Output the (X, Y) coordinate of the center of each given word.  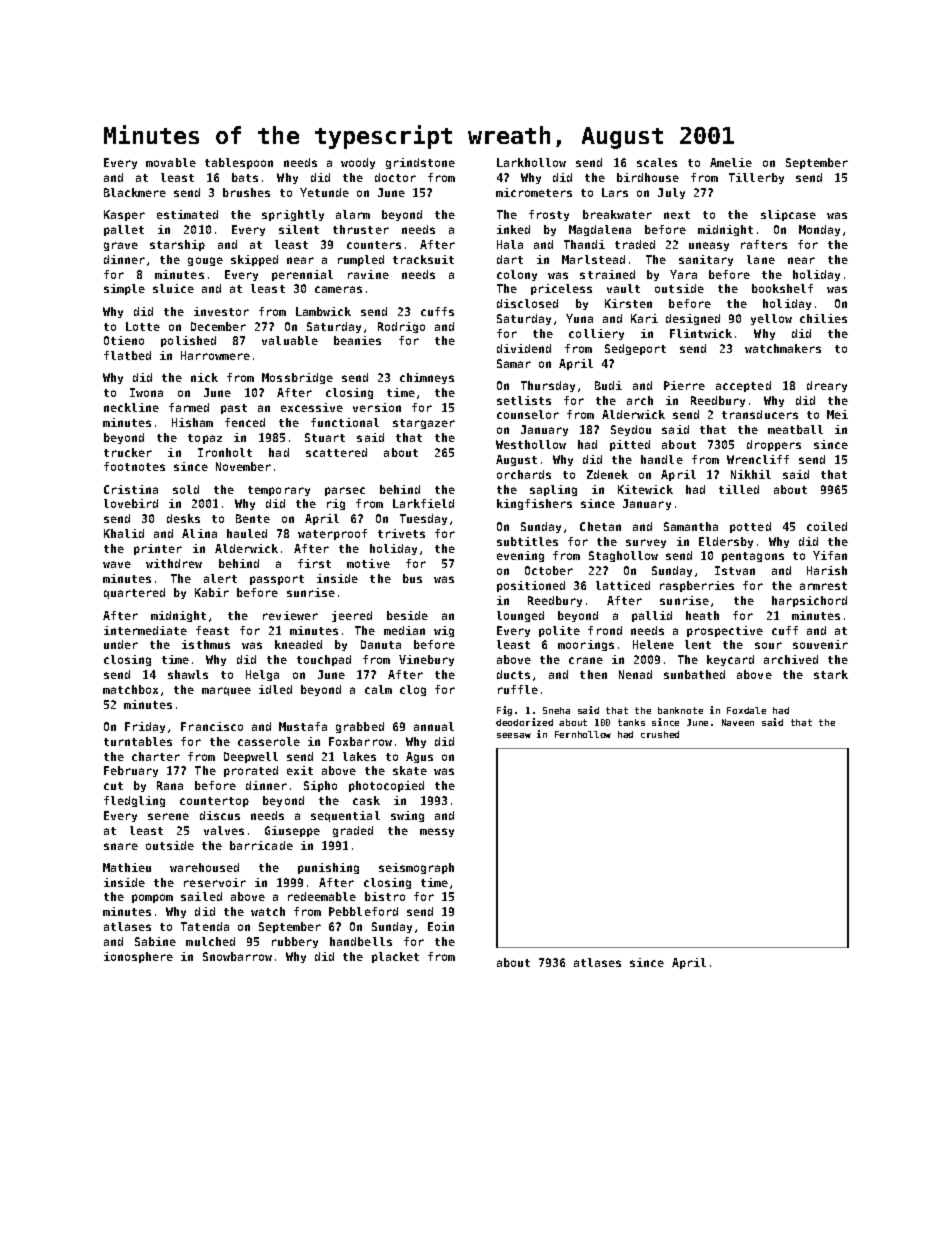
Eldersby (726, 542)
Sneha (556, 710)
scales (657, 162)
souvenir (820, 644)
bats (245, 177)
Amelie (731, 162)
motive (368, 563)
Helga (262, 675)
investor (221, 311)
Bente (253, 518)
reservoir (215, 882)
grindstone (420, 163)
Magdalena (600, 230)
